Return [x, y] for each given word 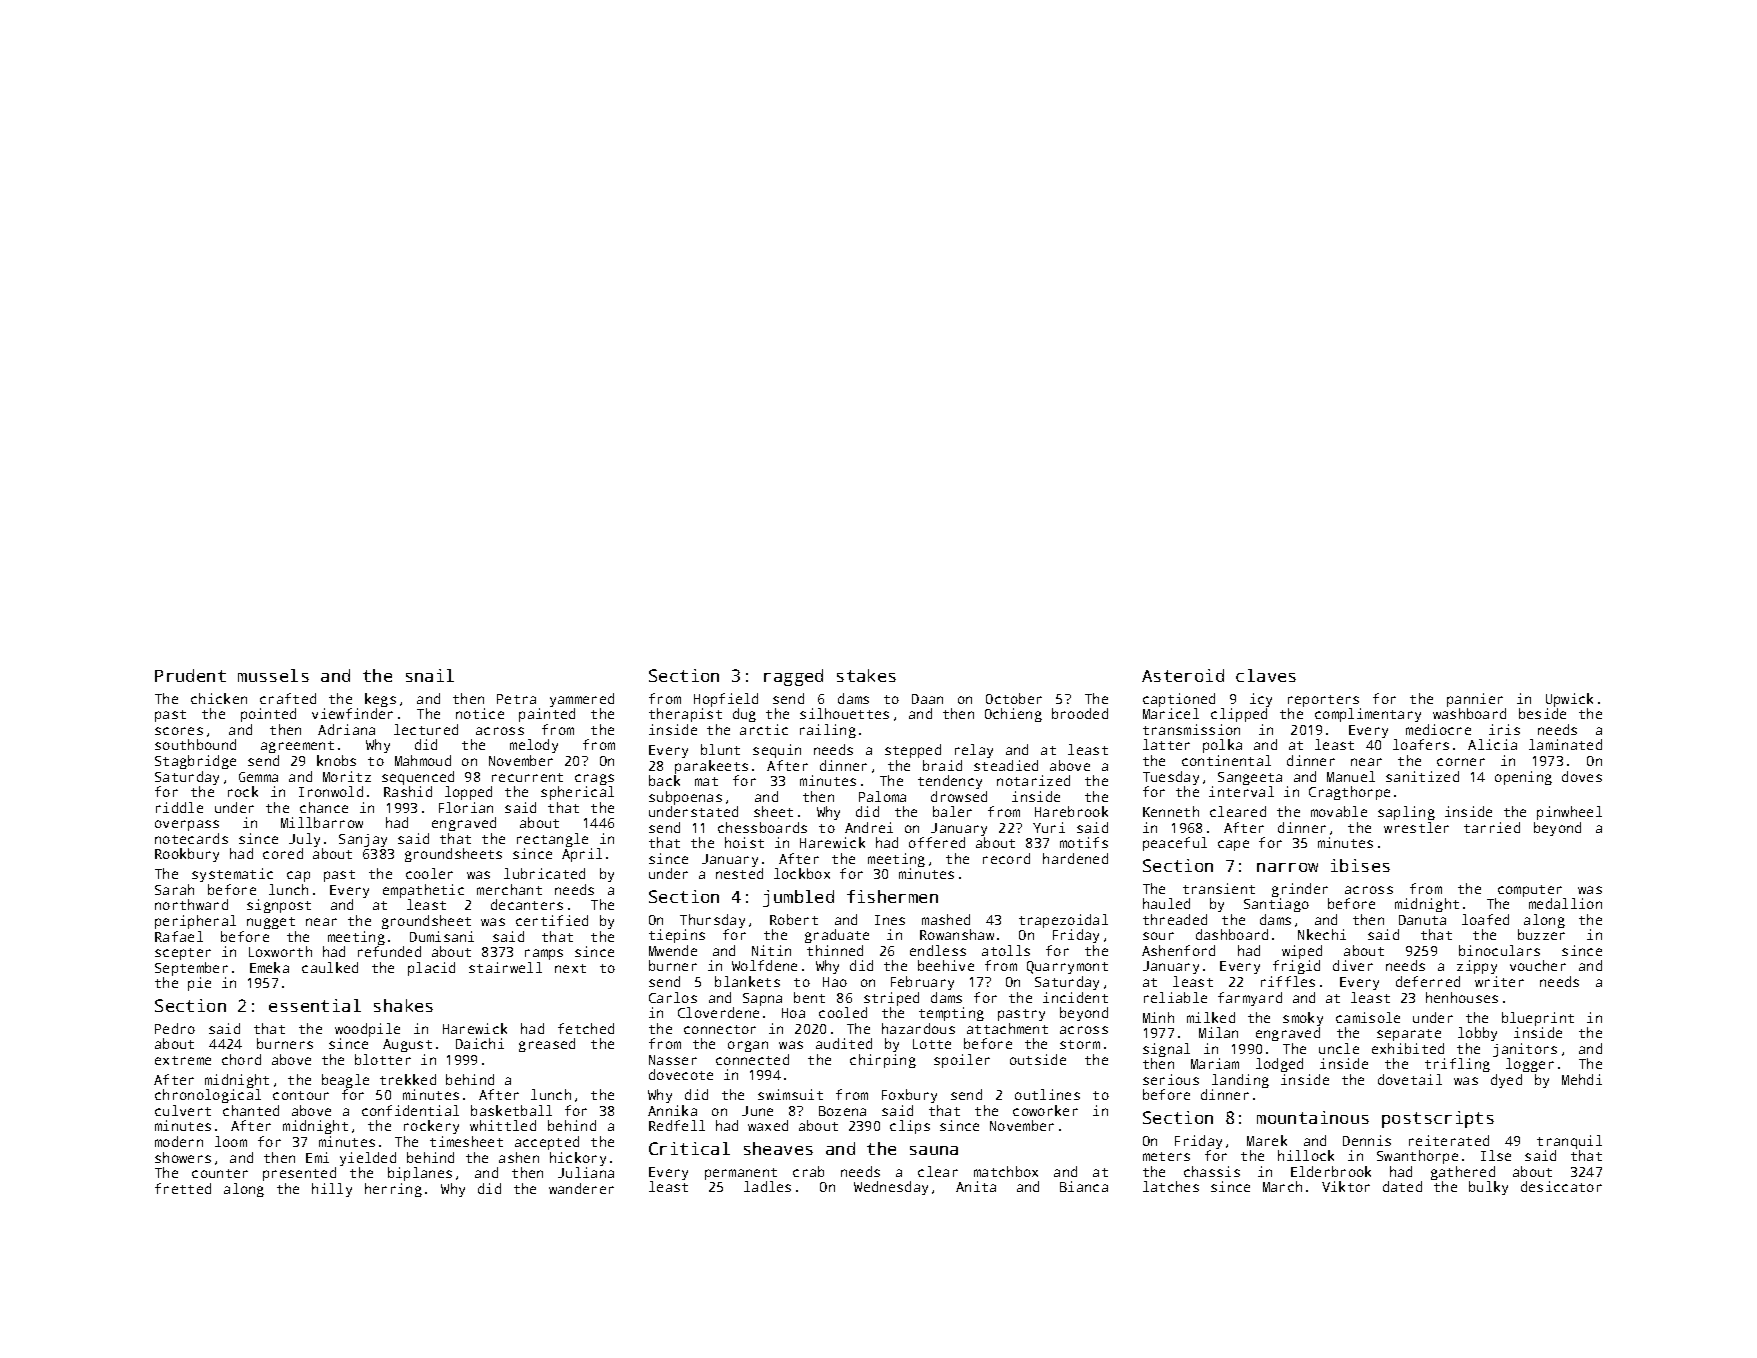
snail [430, 675]
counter [220, 1173]
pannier [1475, 700]
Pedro [175, 1028]
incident [1075, 997]
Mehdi [1582, 1079]
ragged [793, 677]
